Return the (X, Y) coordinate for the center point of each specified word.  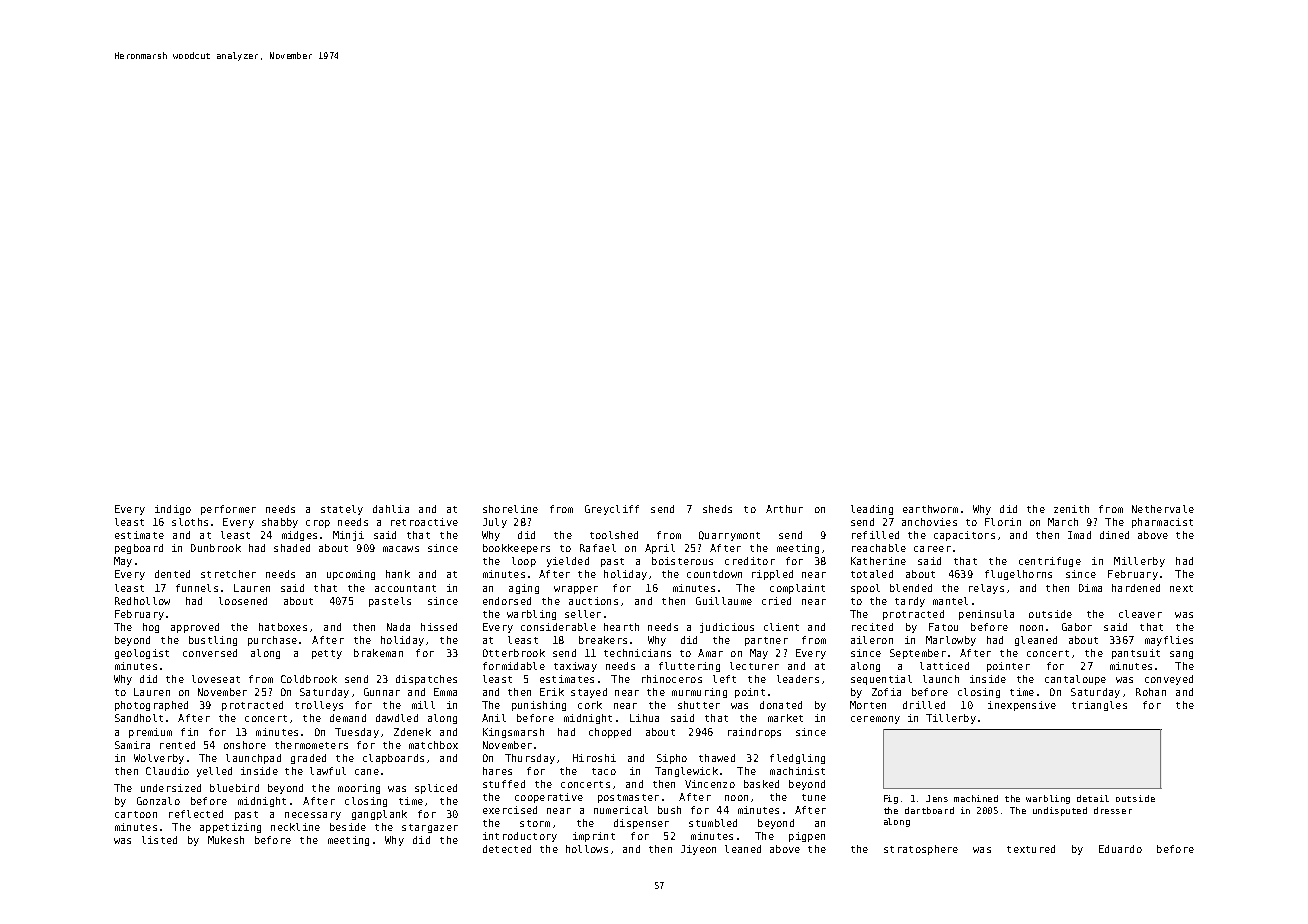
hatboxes (283, 627)
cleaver (1140, 614)
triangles (1099, 706)
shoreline (510, 509)
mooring (359, 789)
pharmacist (1162, 523)
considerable (558, 627)
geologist (142, 654)
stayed (589, 693)
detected (507, 849)
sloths (190, 522)
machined (976, 798)
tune (814, 797)
